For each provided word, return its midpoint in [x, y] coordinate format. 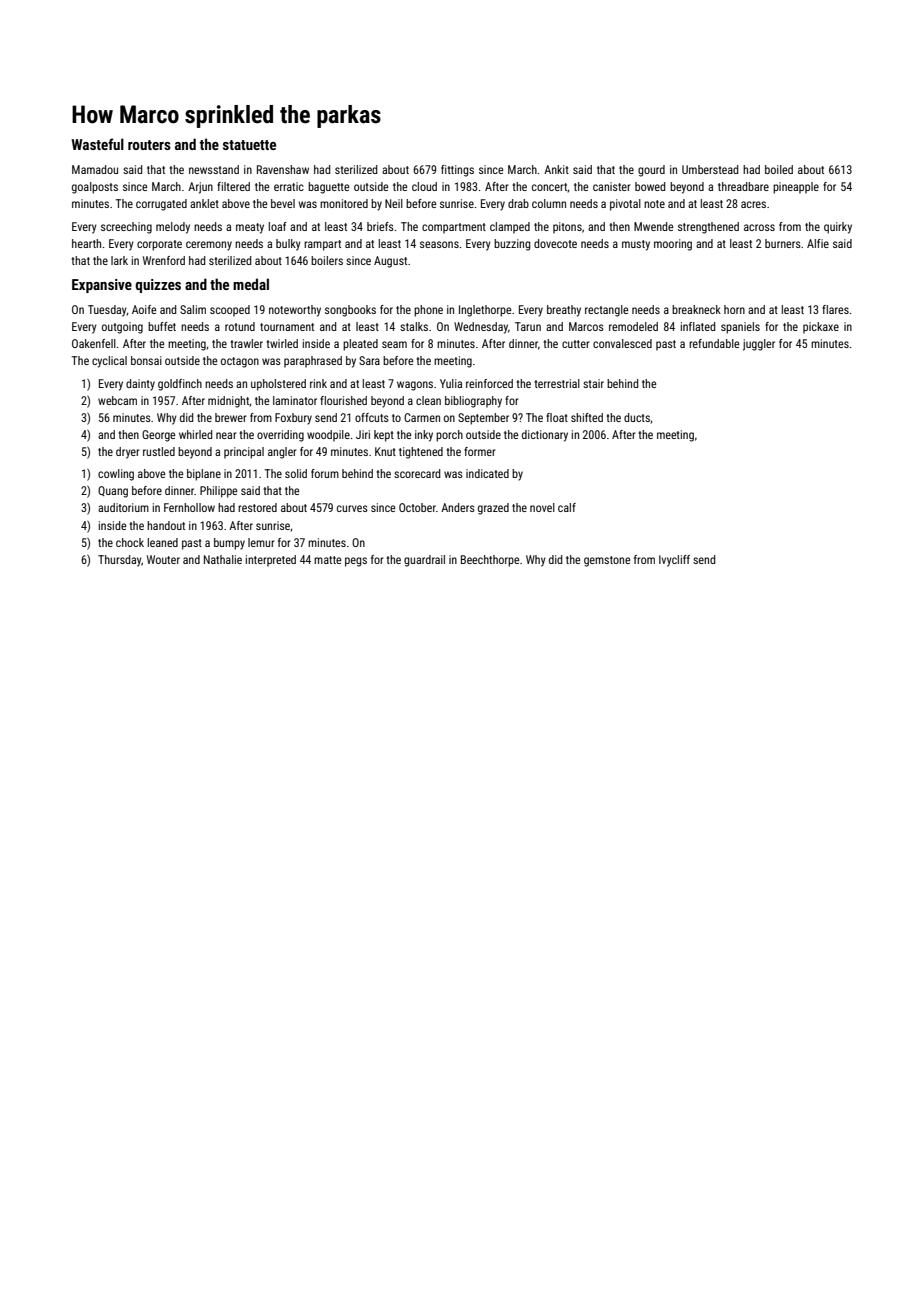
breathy [564, 311]
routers [149, 145]
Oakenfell [94, 343]
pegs [356, 562]
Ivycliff [674, 561]
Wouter [163, 559]
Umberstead [710, 169]
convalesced [622, 343]
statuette [249, 145]
